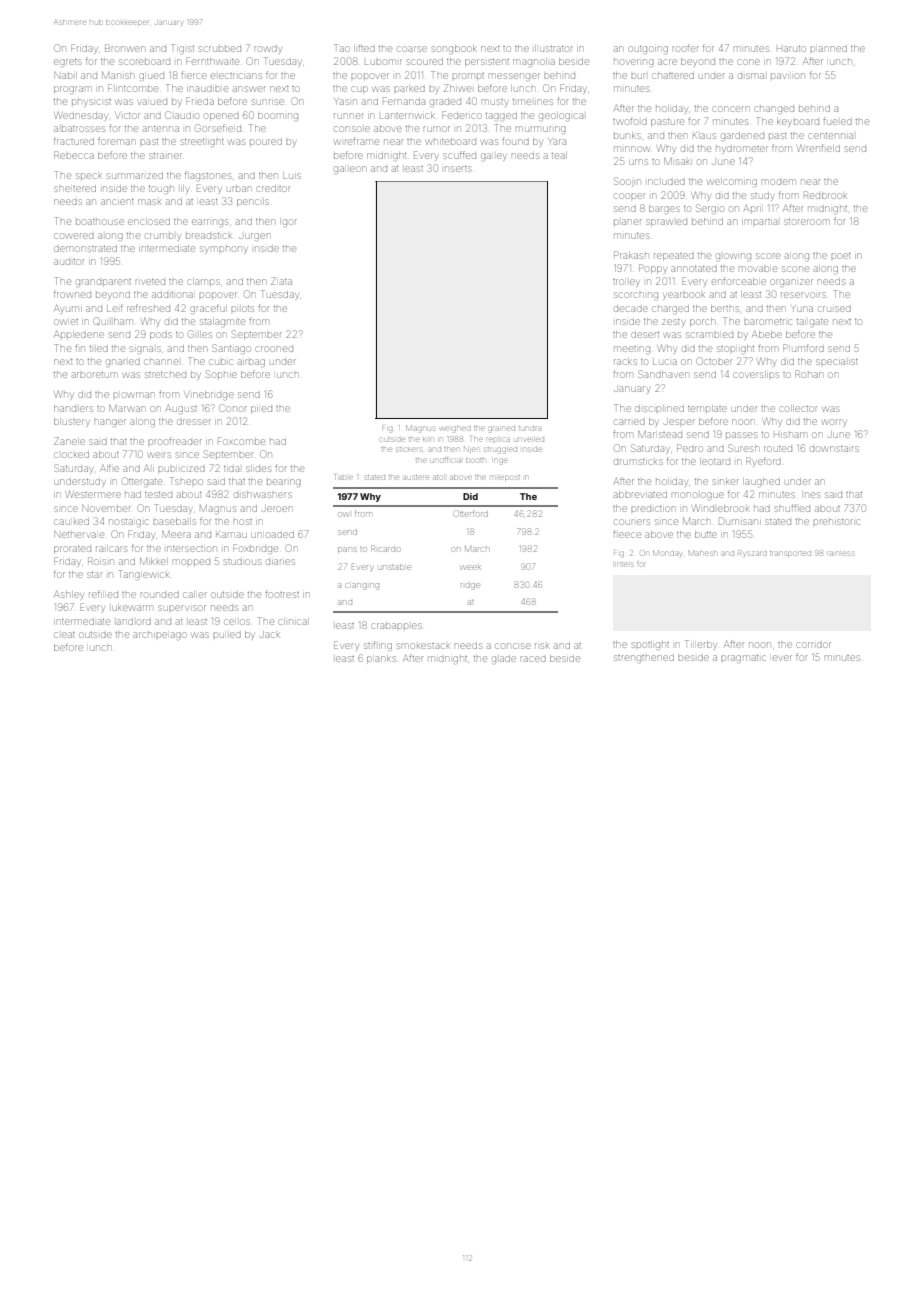 The width and height of the screenshot is (924, 1308). I want to click on glued, so click(151, 76).
